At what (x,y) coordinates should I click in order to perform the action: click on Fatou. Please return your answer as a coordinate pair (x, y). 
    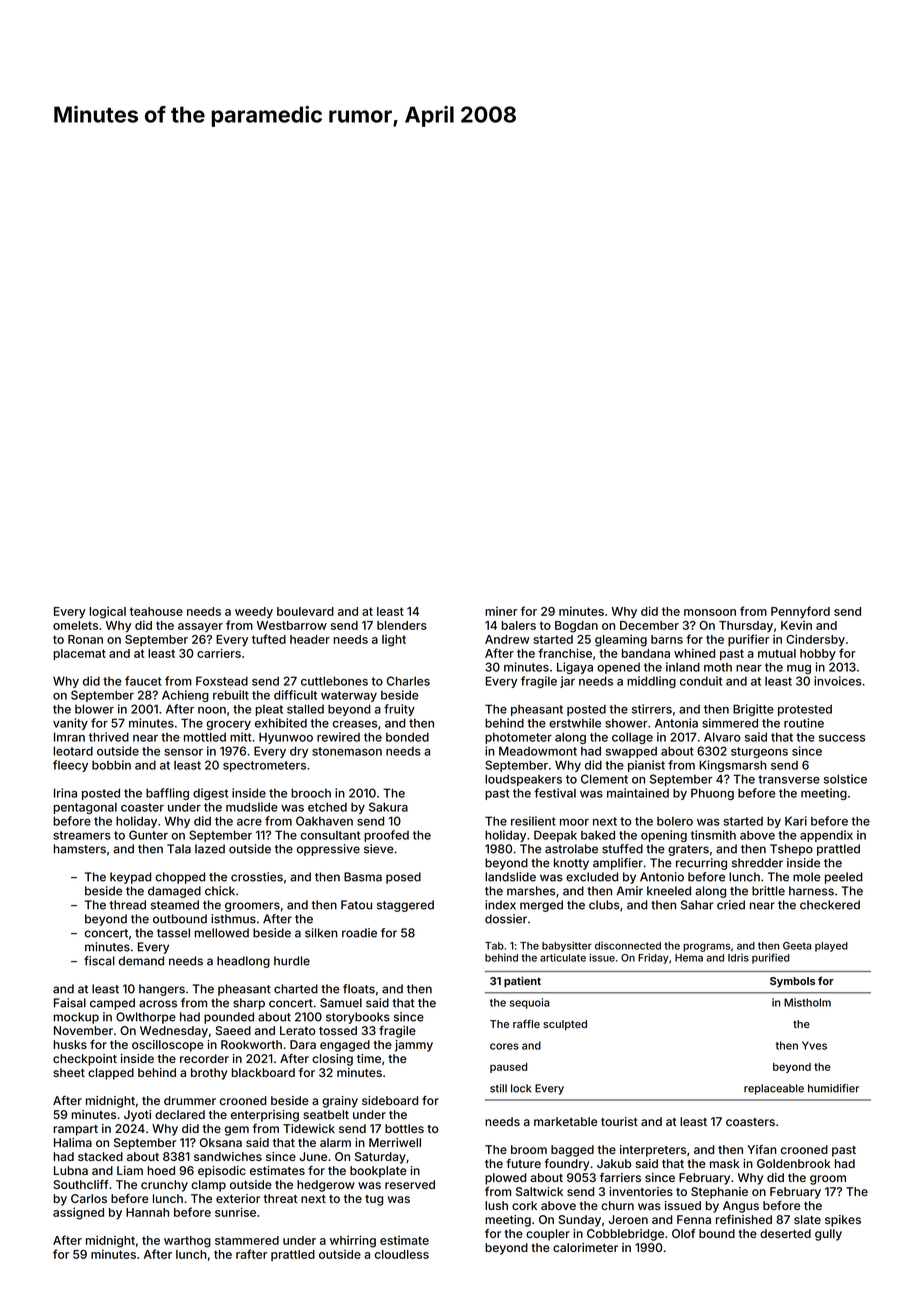
    Looking at the image, I should click on (356, 905).
